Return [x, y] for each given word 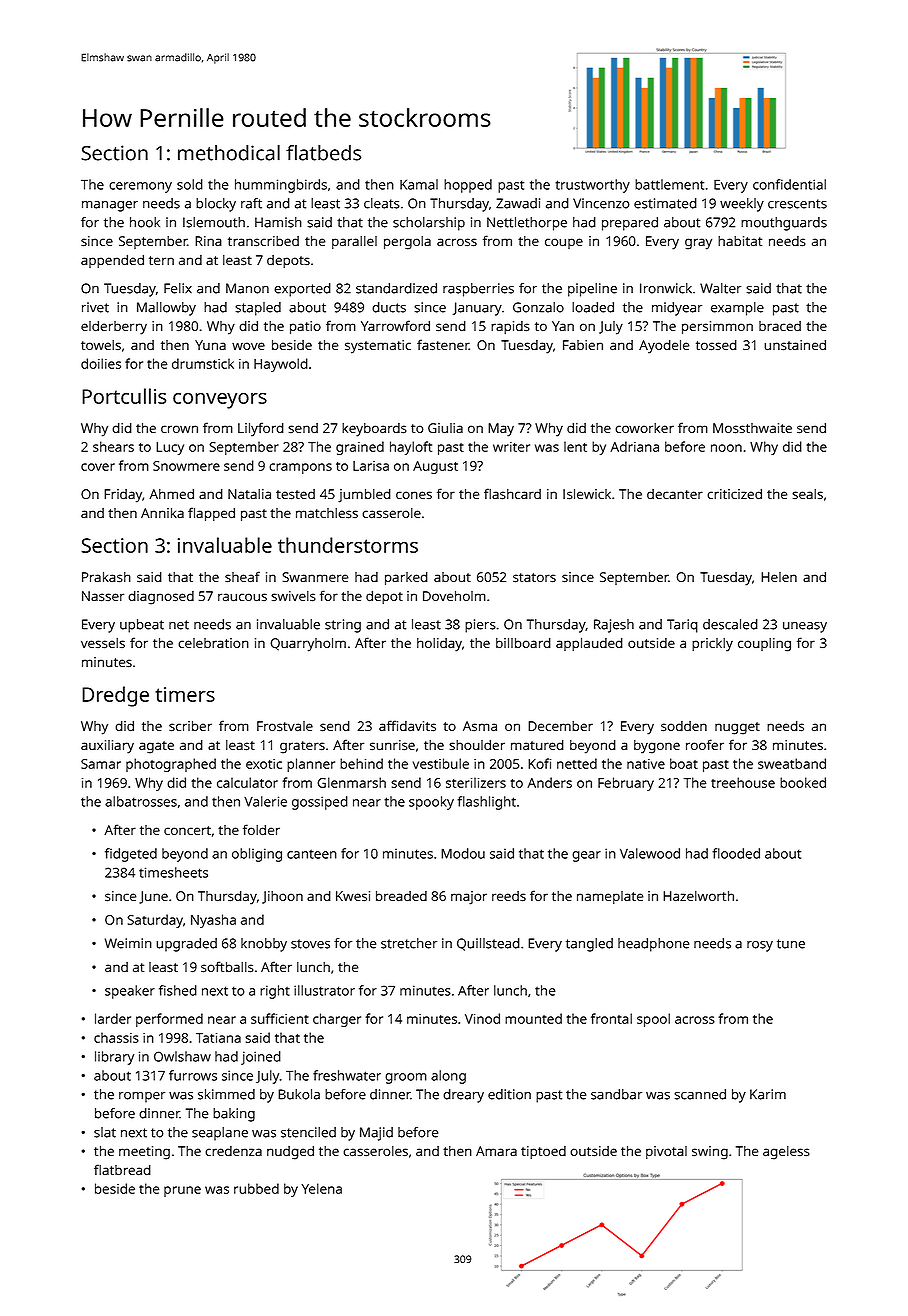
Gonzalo [538, 307]
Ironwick [666, 288]
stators [534, 578]
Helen [779, 577]
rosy [760, 946]
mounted [533, 1018]
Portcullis [124, 396]
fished [178, 990]
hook [145, 222]
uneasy [805, 627]
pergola [407, 243]
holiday [439, 645]
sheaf [242, 577]
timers [185, 694]
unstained [795, 345]
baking [234, 1115]
